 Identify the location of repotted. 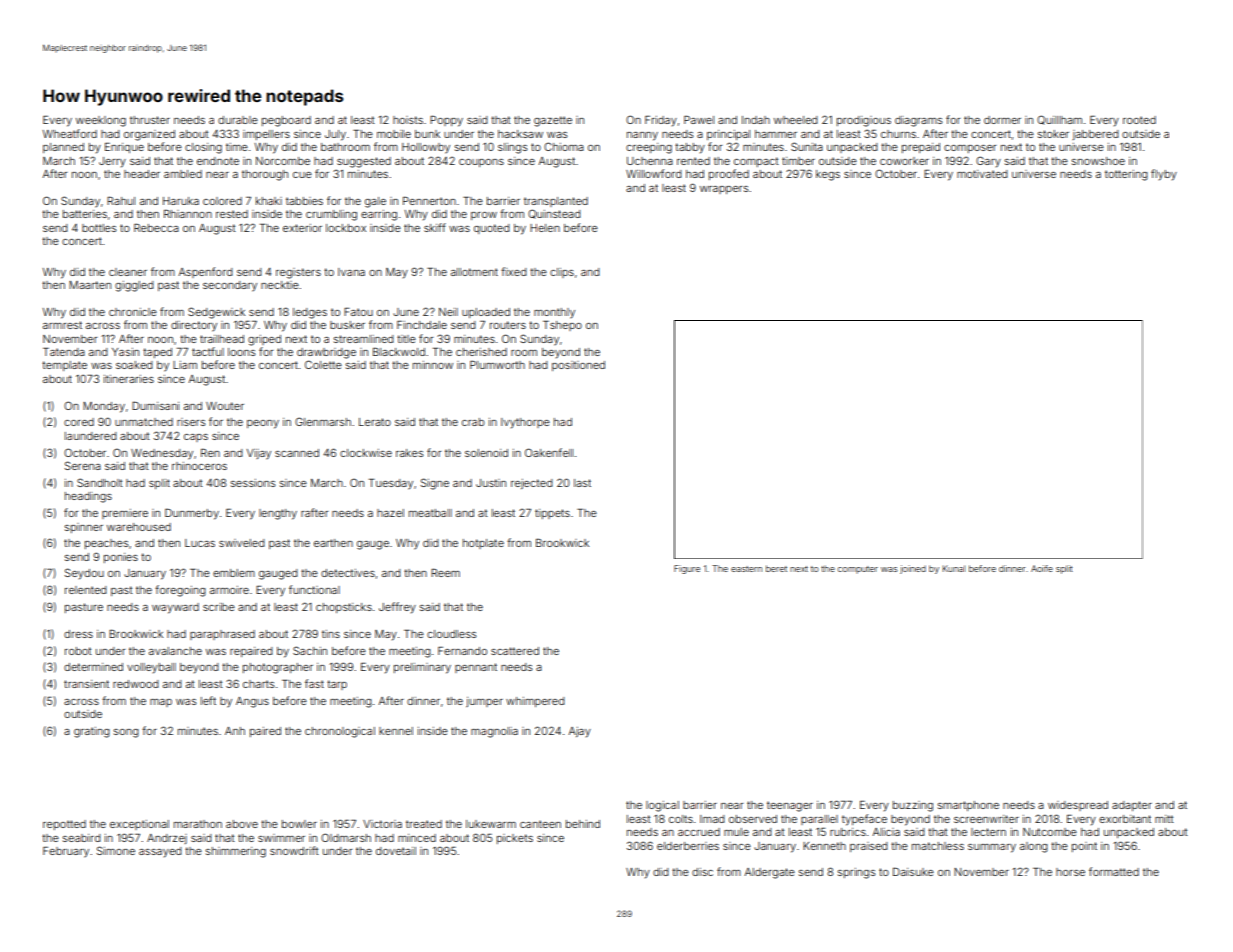
(64, 825).
